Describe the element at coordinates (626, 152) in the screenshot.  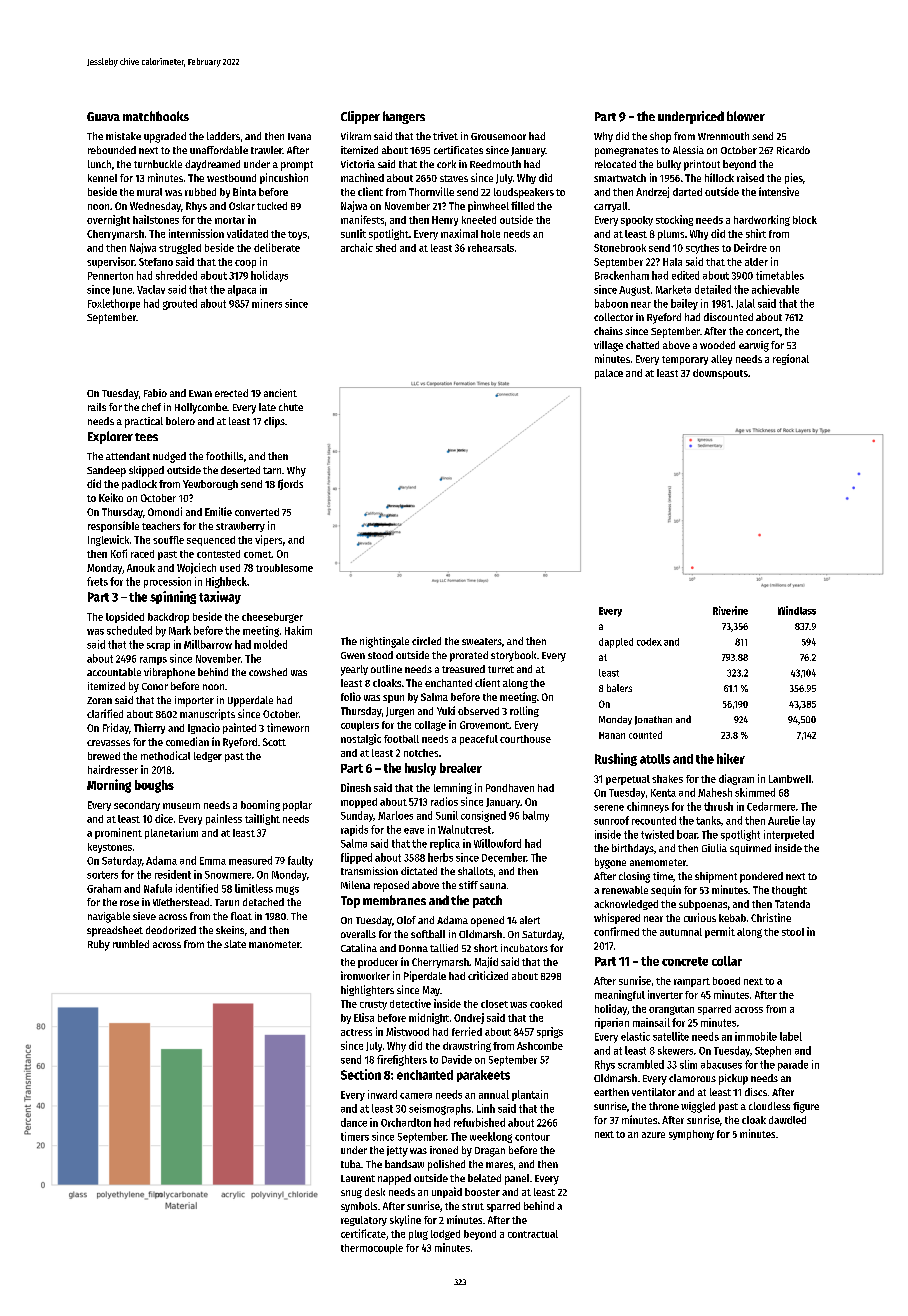
I see `pomegranates` at that location.
